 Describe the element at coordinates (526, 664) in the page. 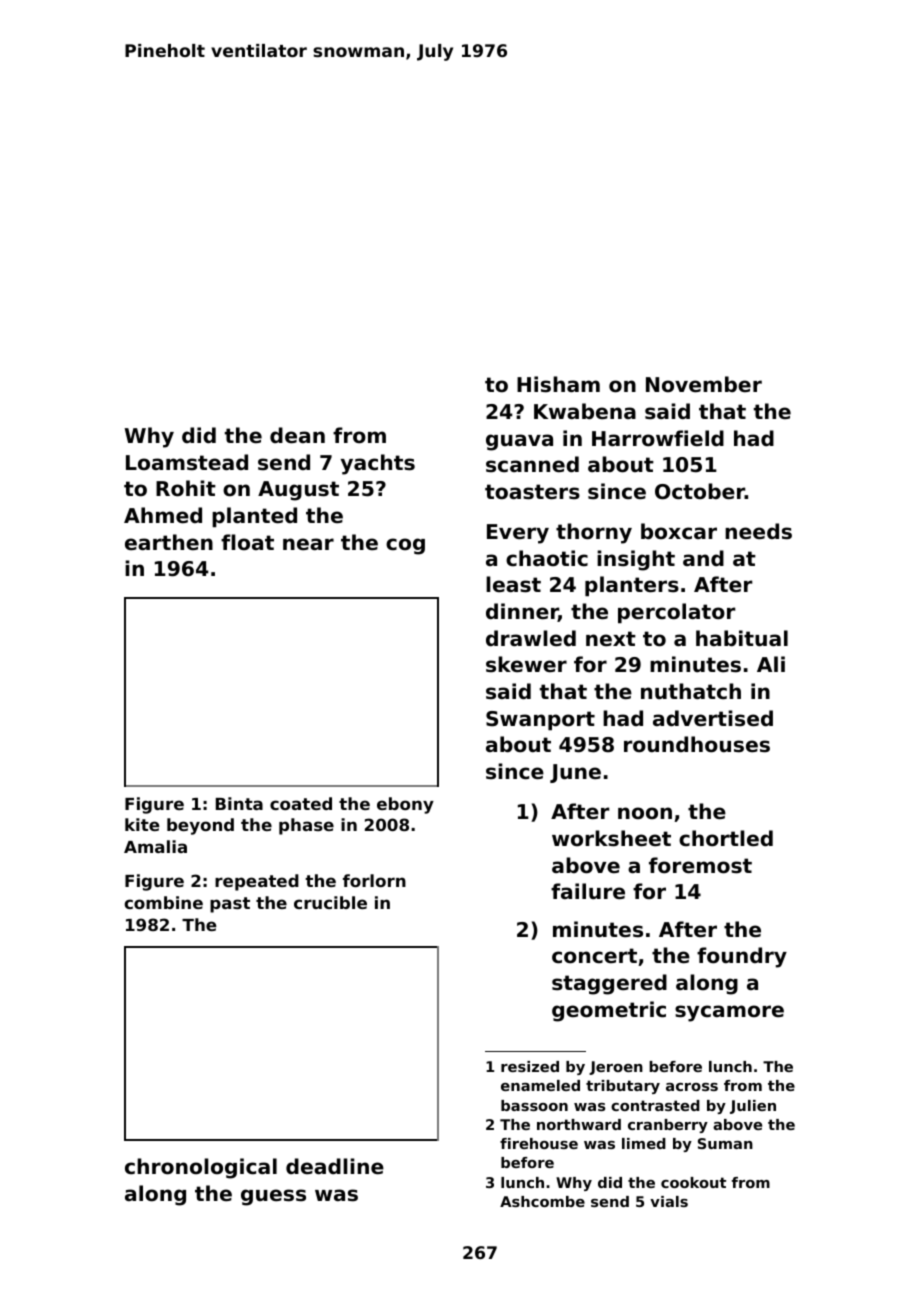

I see `skewer` at that location.
